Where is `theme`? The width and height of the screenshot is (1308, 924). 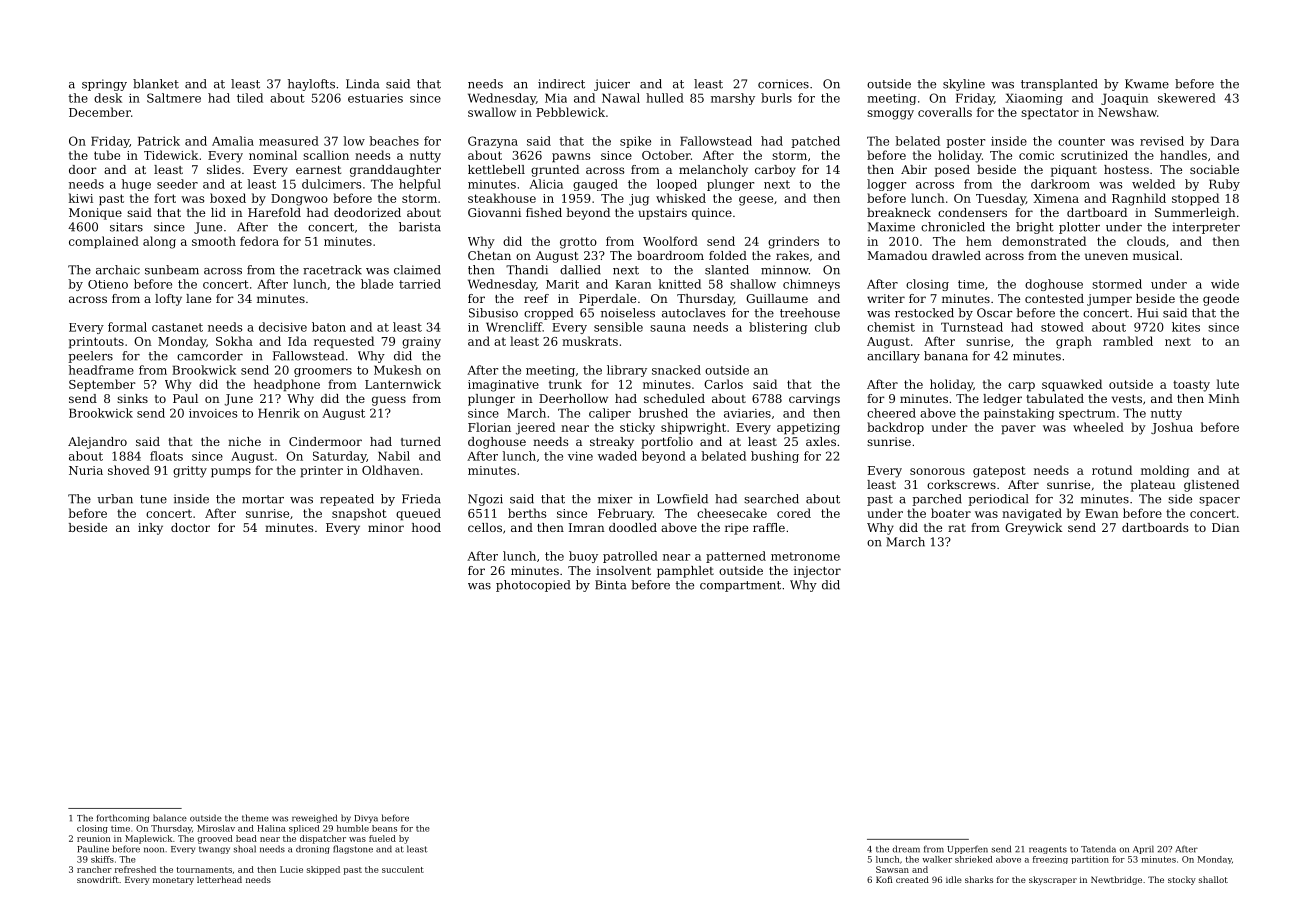 theme is located at coordinates (255, 818).
